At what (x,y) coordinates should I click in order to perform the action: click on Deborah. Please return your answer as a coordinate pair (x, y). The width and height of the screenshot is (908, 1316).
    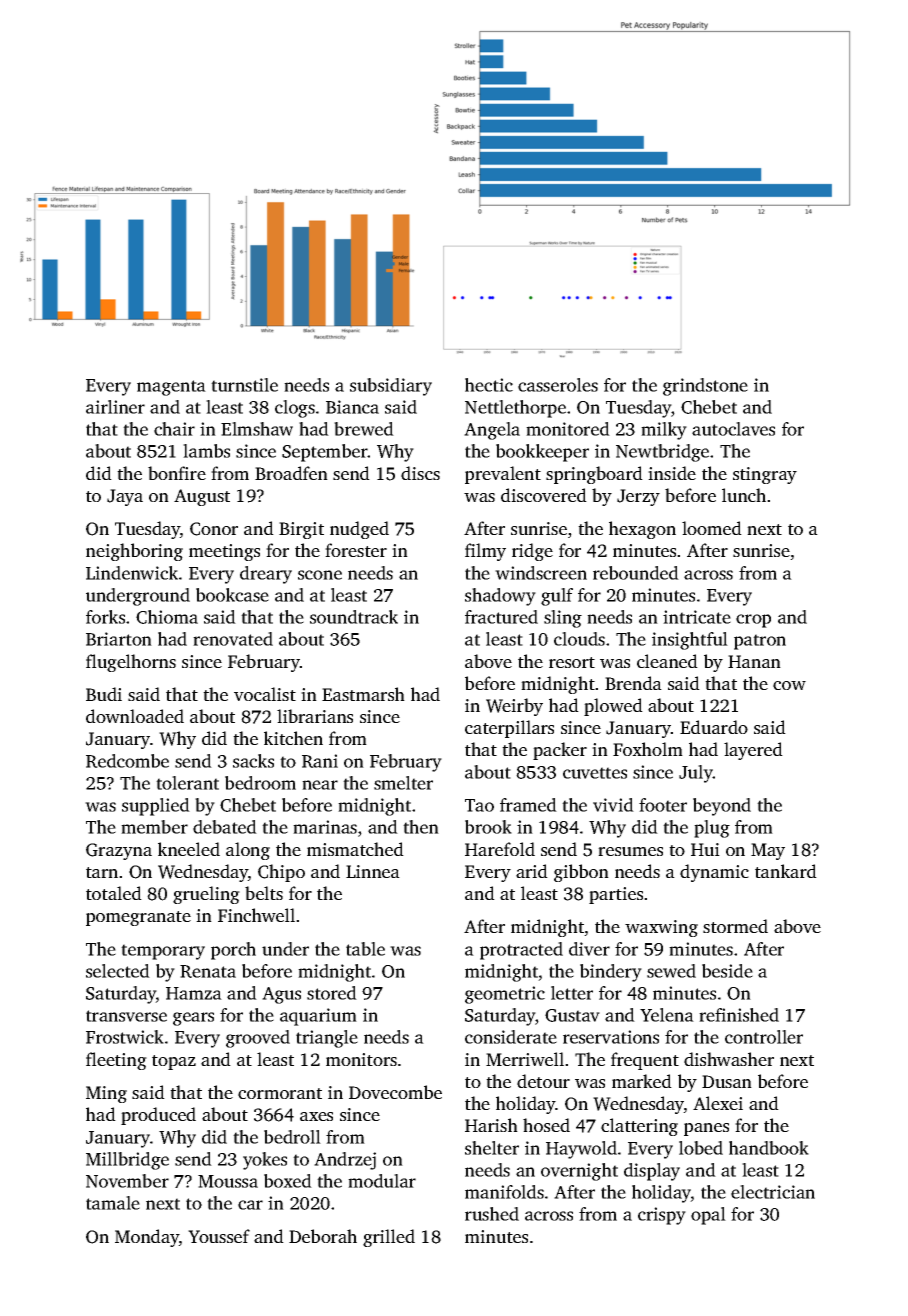
    Looking at the image, I should click on (323, 1236).
